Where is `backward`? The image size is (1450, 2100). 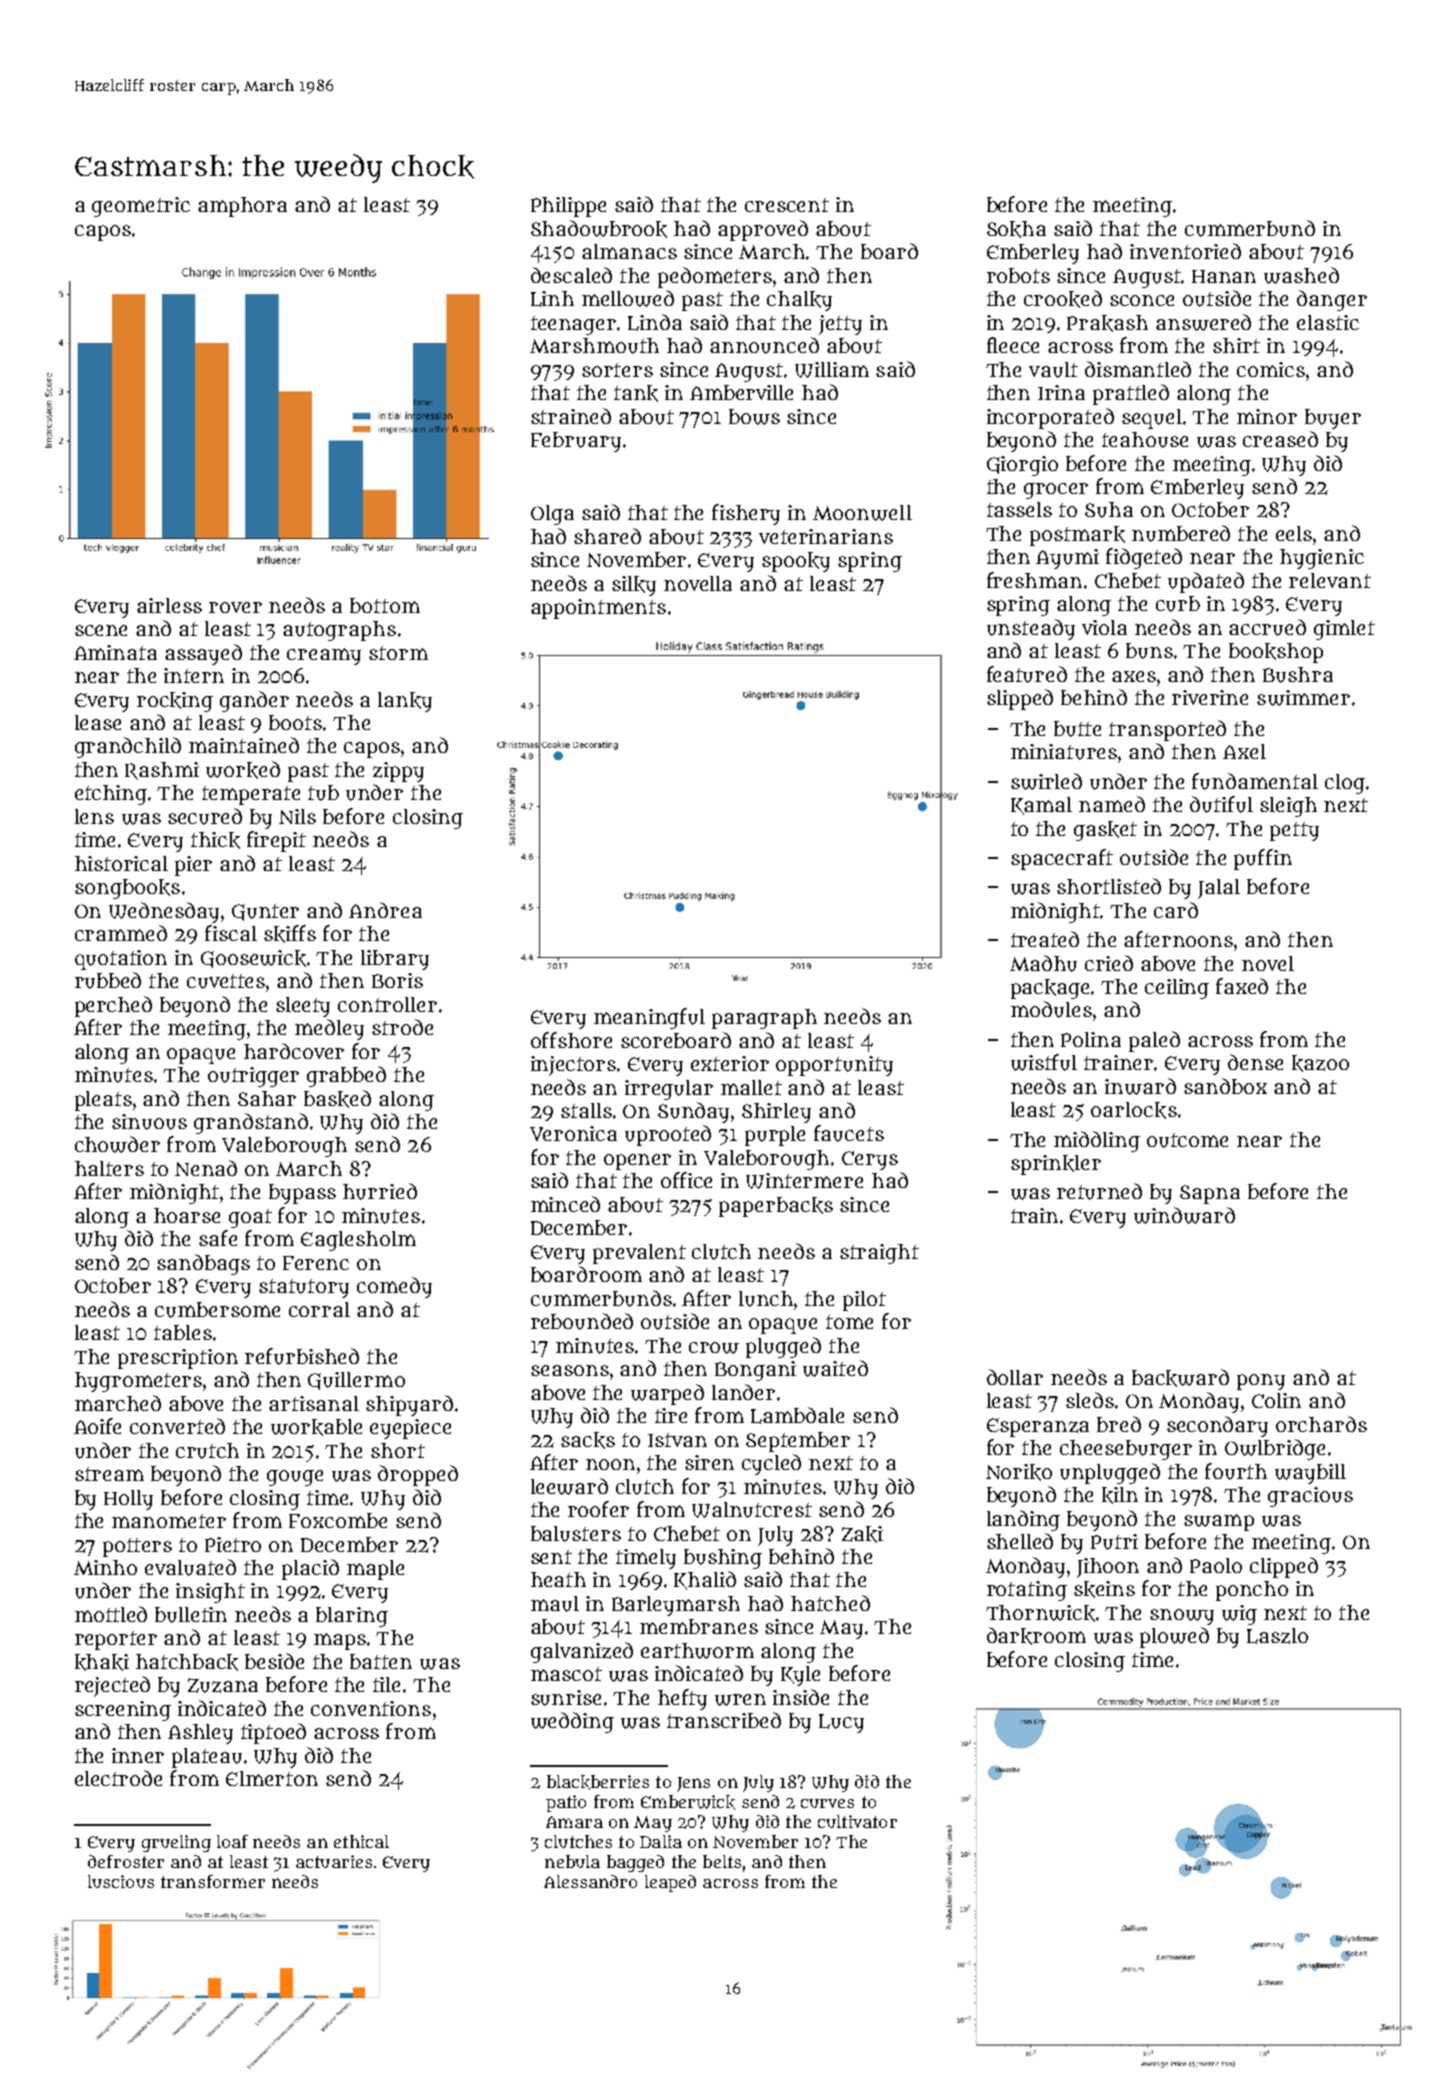 backward is located at coordinates (1180, 1378).
